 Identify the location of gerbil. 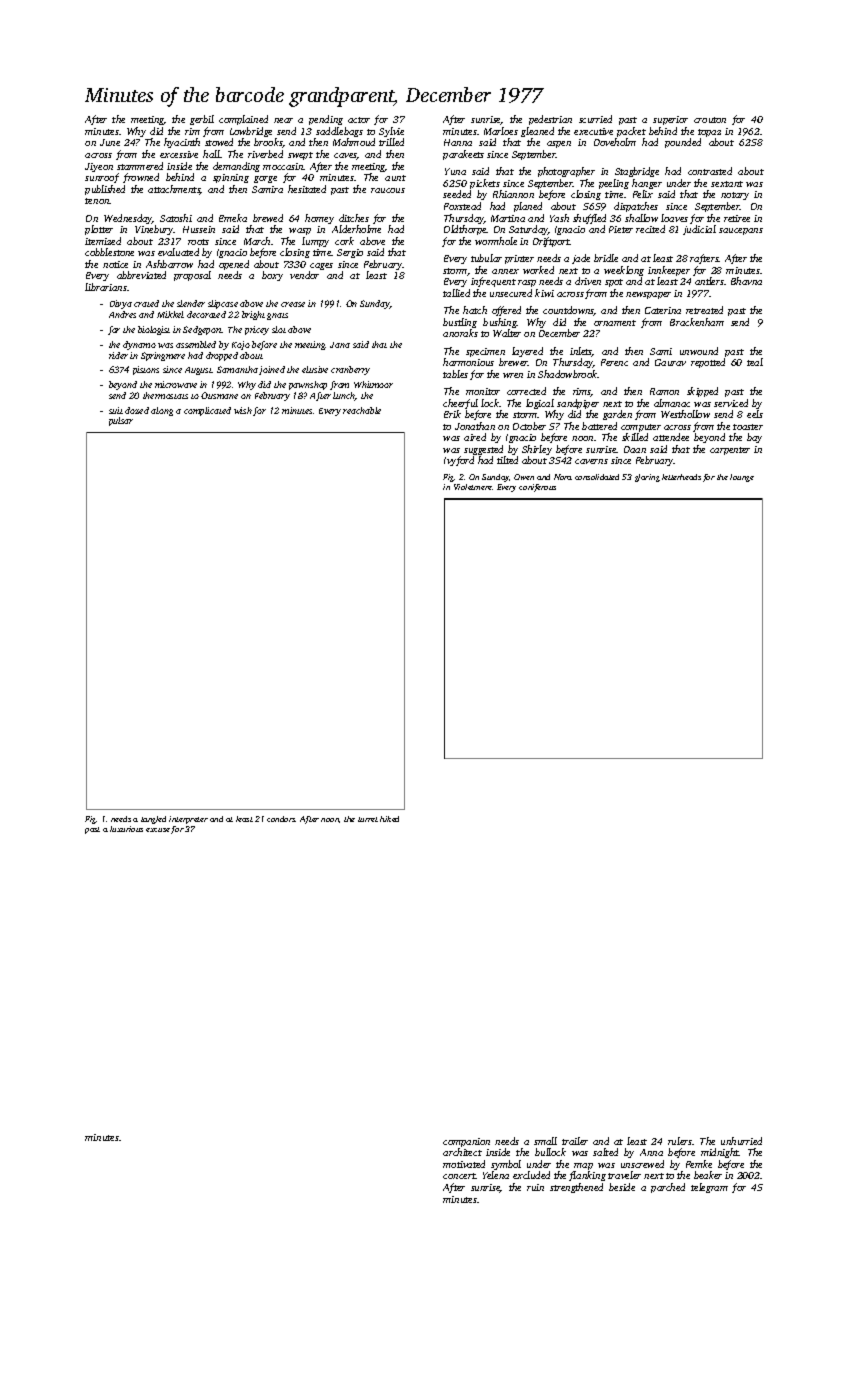
(202, 120).
